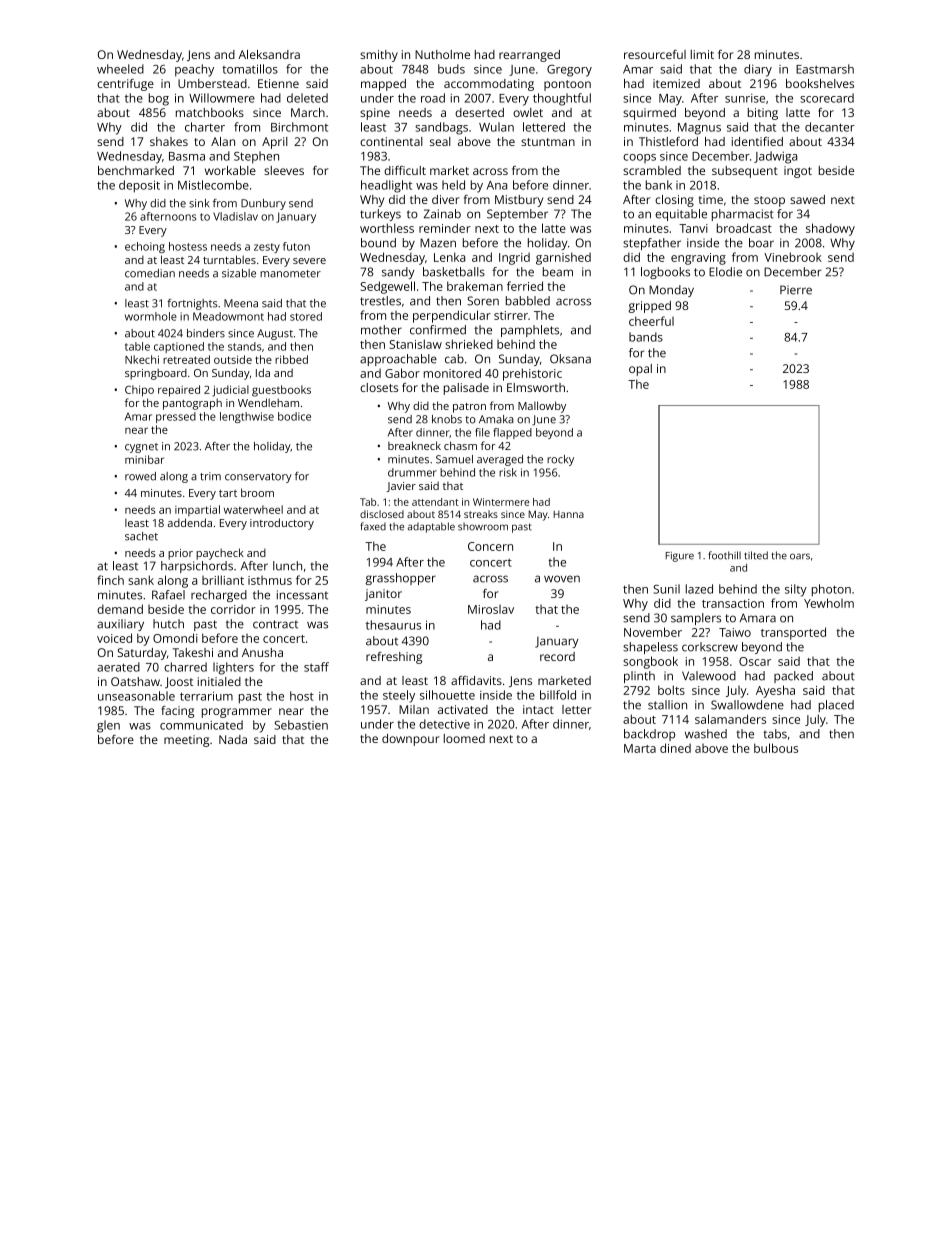 The image size is (952, 1233). What do you see at coordinates (190, 522) in the image?
I see `addenda` at bounding box center [190, 522].
